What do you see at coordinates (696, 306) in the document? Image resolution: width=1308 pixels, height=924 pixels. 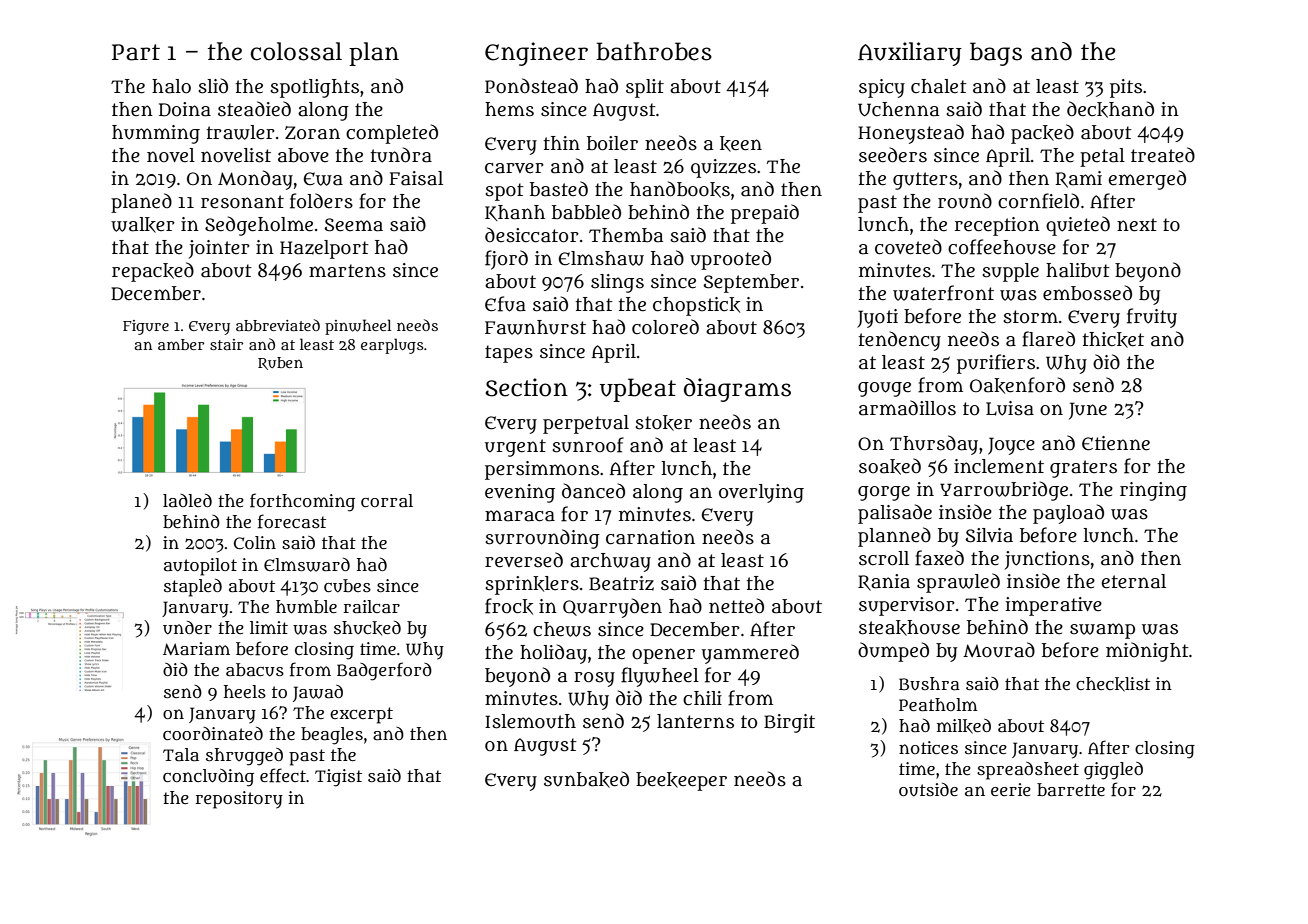 I see `chopstick` at bounding box center [696, 306].
